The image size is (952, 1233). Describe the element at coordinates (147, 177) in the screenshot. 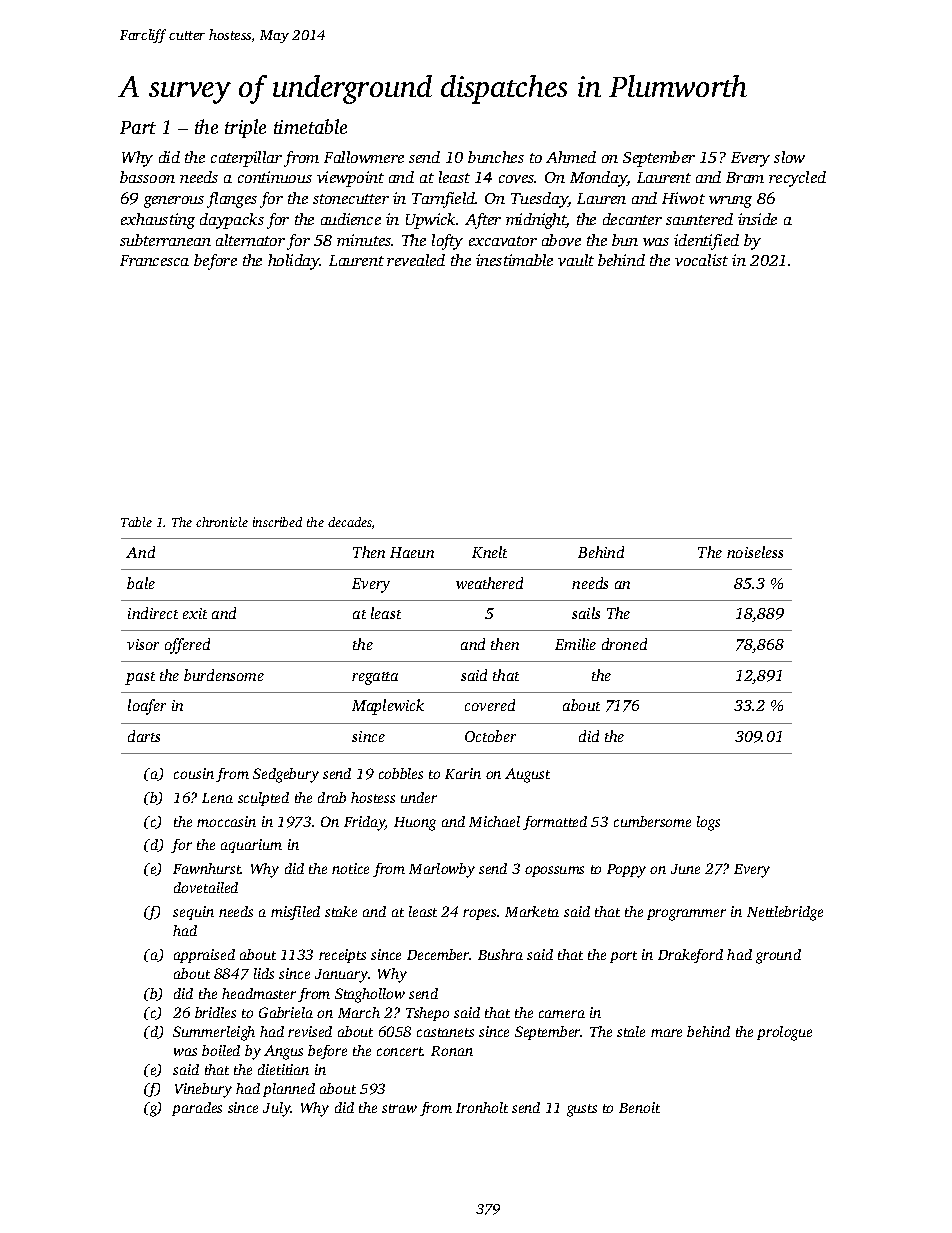

I see `bassoon` at that location.
